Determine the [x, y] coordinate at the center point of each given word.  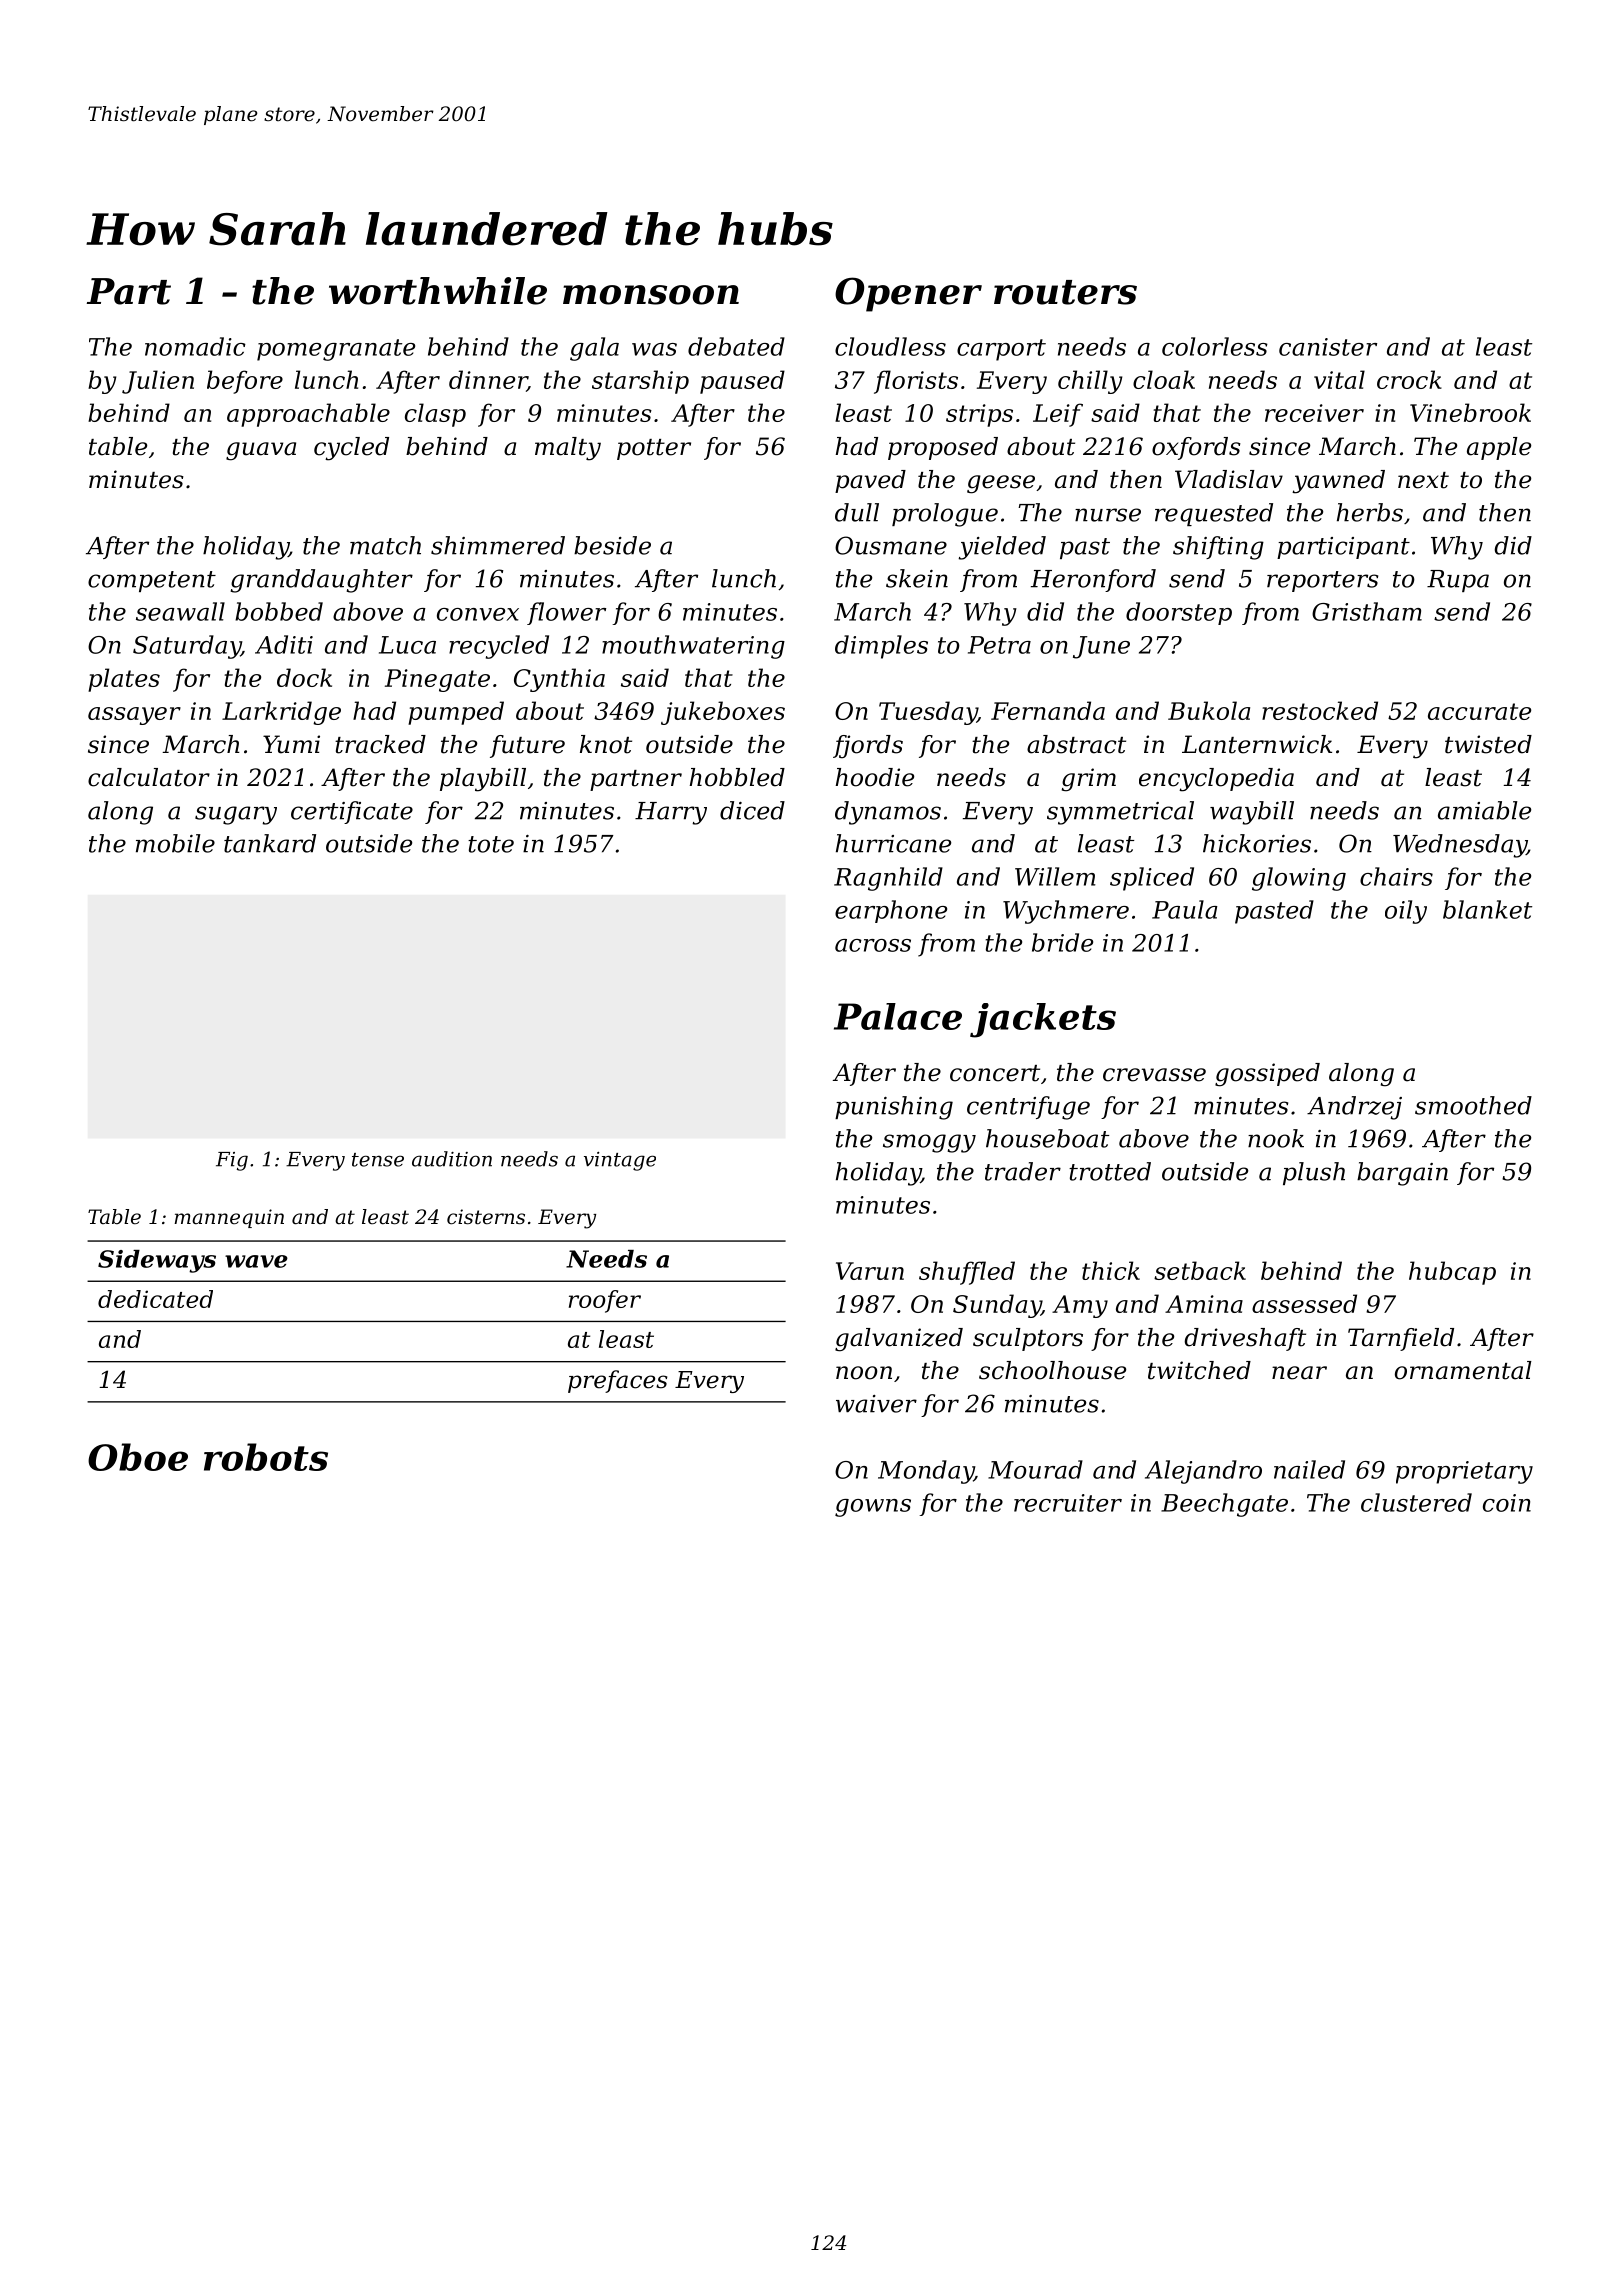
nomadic [195, 346]
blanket [1487, 909]
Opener [908, 294]
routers [1065, 292]
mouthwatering [693, 647]
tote [491, 844]
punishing [894, 1108]
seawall [180, 611]
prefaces [617, 1381]
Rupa [1458, 581]
